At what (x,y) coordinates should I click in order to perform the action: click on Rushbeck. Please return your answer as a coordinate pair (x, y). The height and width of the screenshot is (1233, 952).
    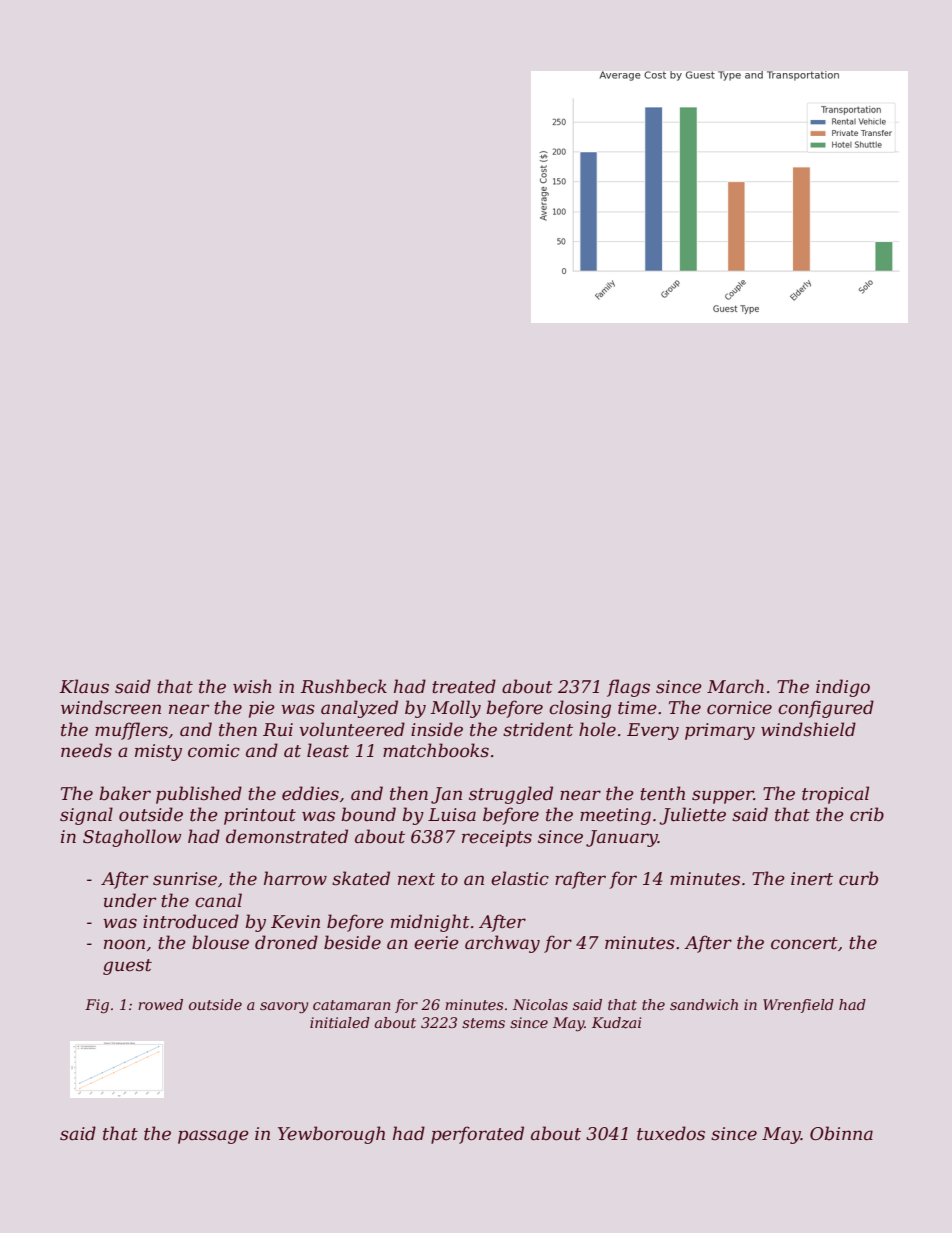
    Looking at the image, I should click on (343, 686).
